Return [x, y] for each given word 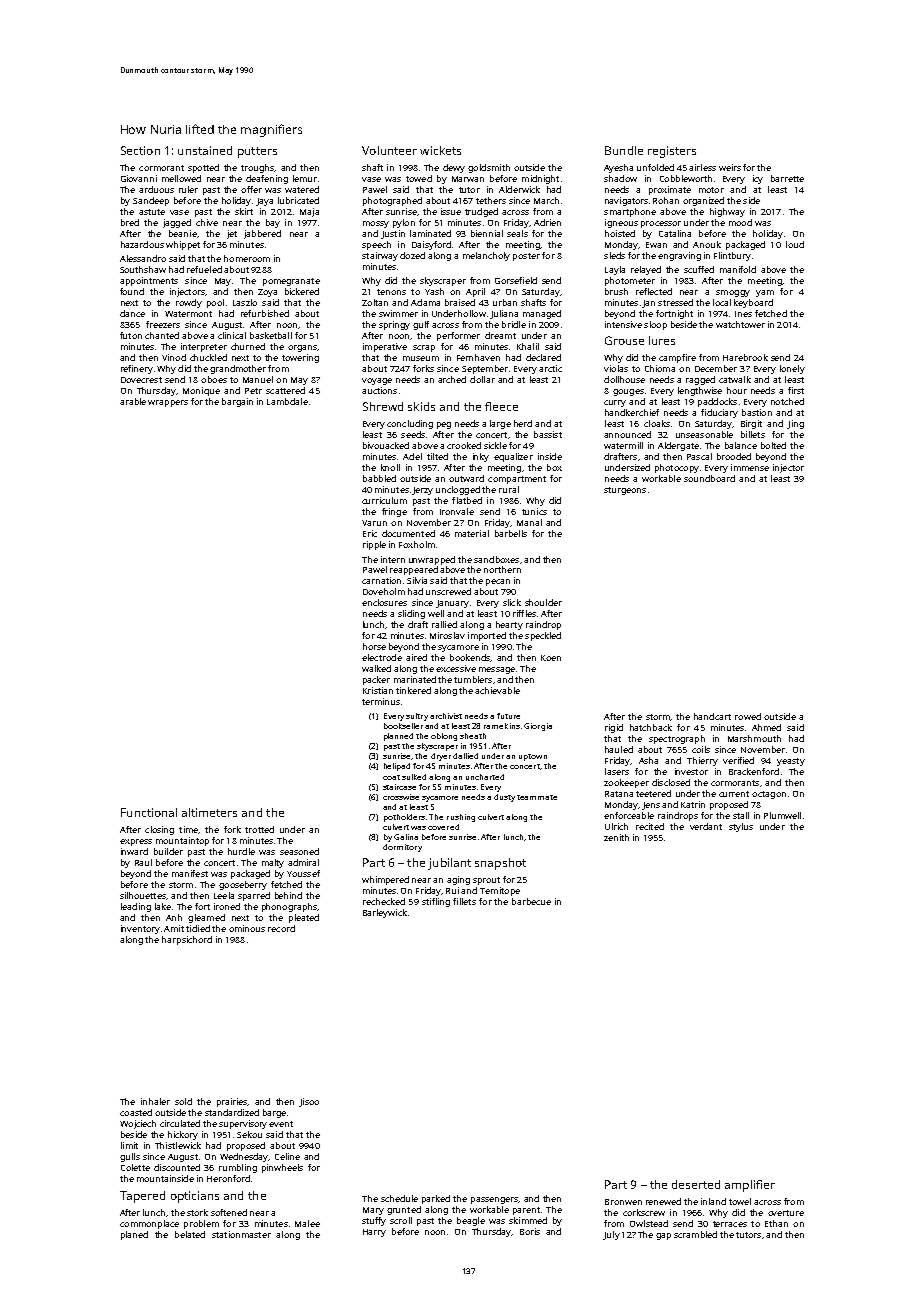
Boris [530, 1231]
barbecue [531, 901]
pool [215, 303]
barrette [787, 178]
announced [627, 434]
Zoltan [375, 302]
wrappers [168, 403]
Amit [174, 928]
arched [452, 379]
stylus [741, 827]
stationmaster [241, 1234]
